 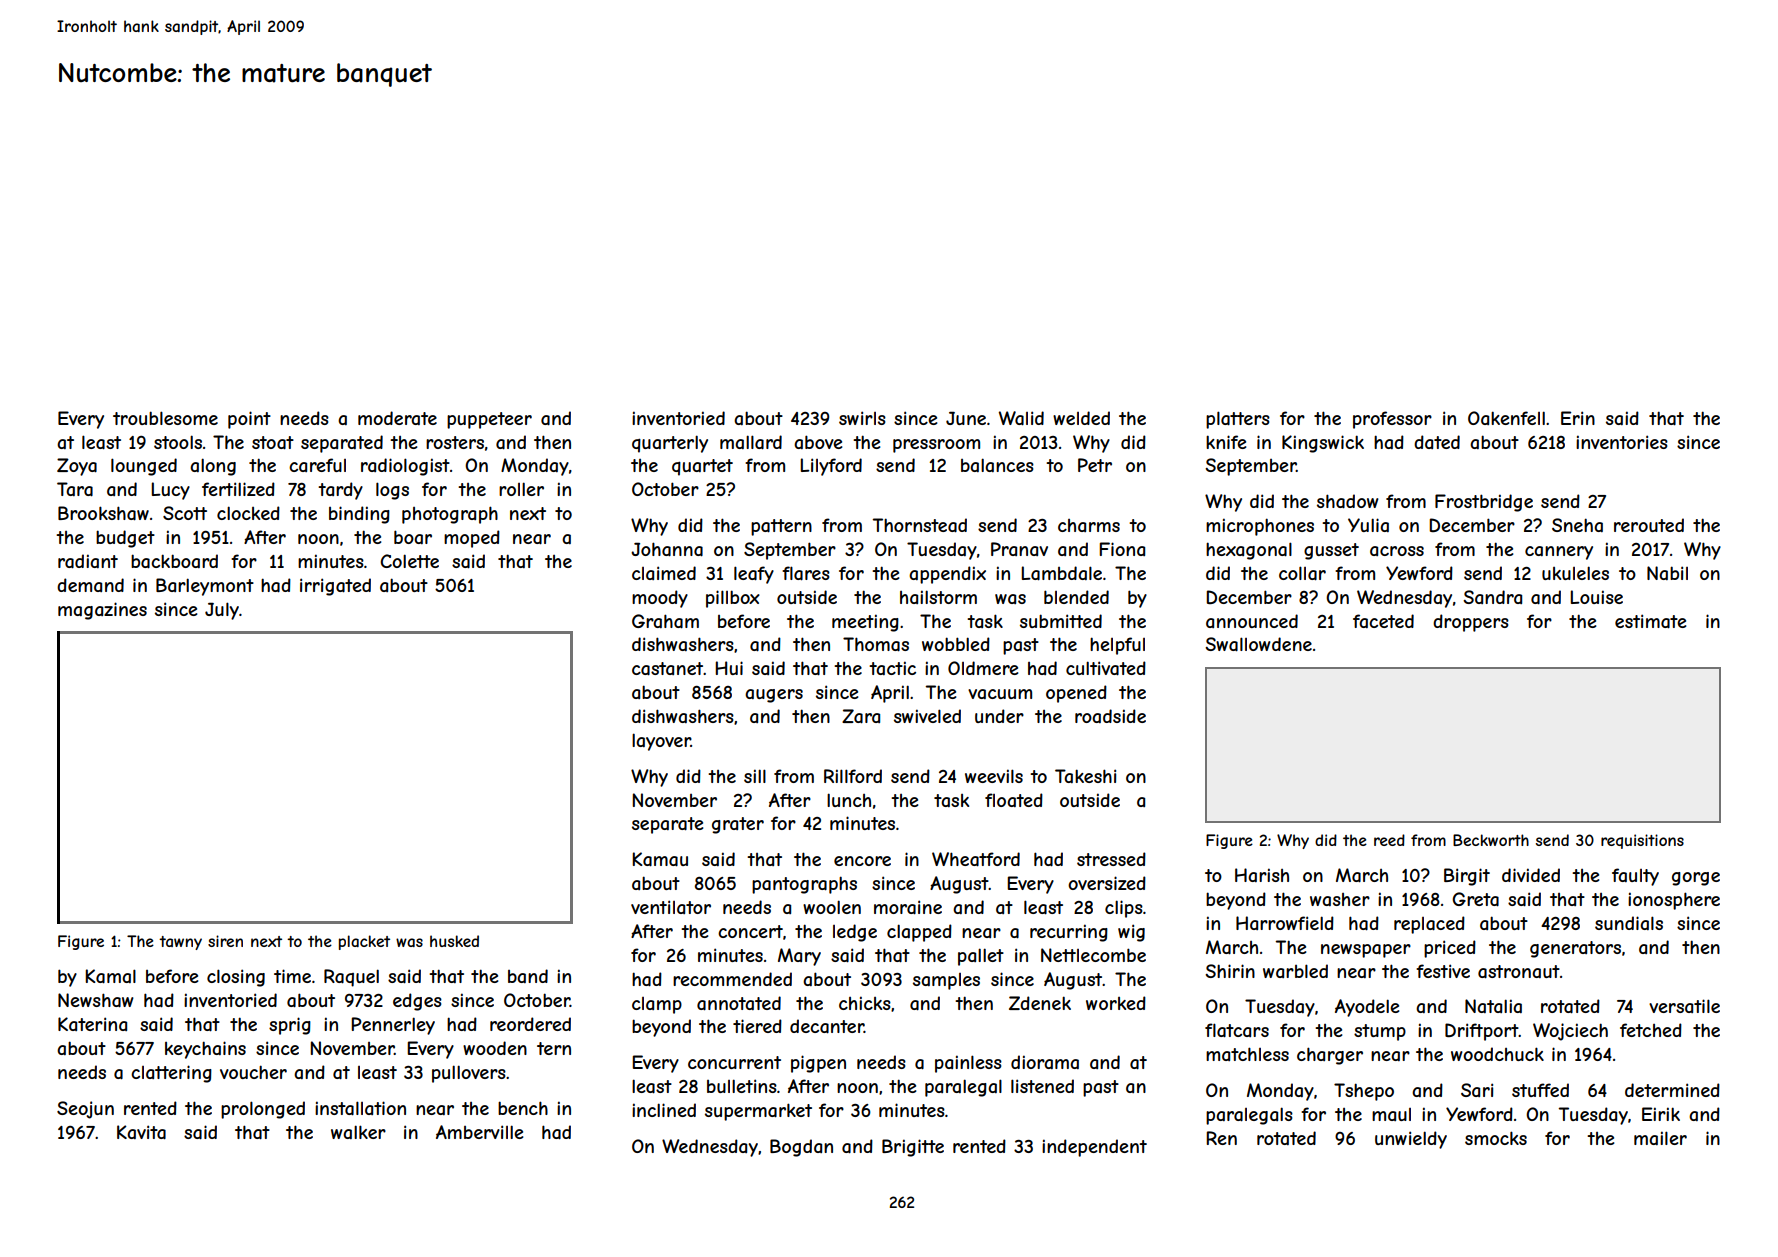 I want to click on faceted, so click(x=1383, y=621).
